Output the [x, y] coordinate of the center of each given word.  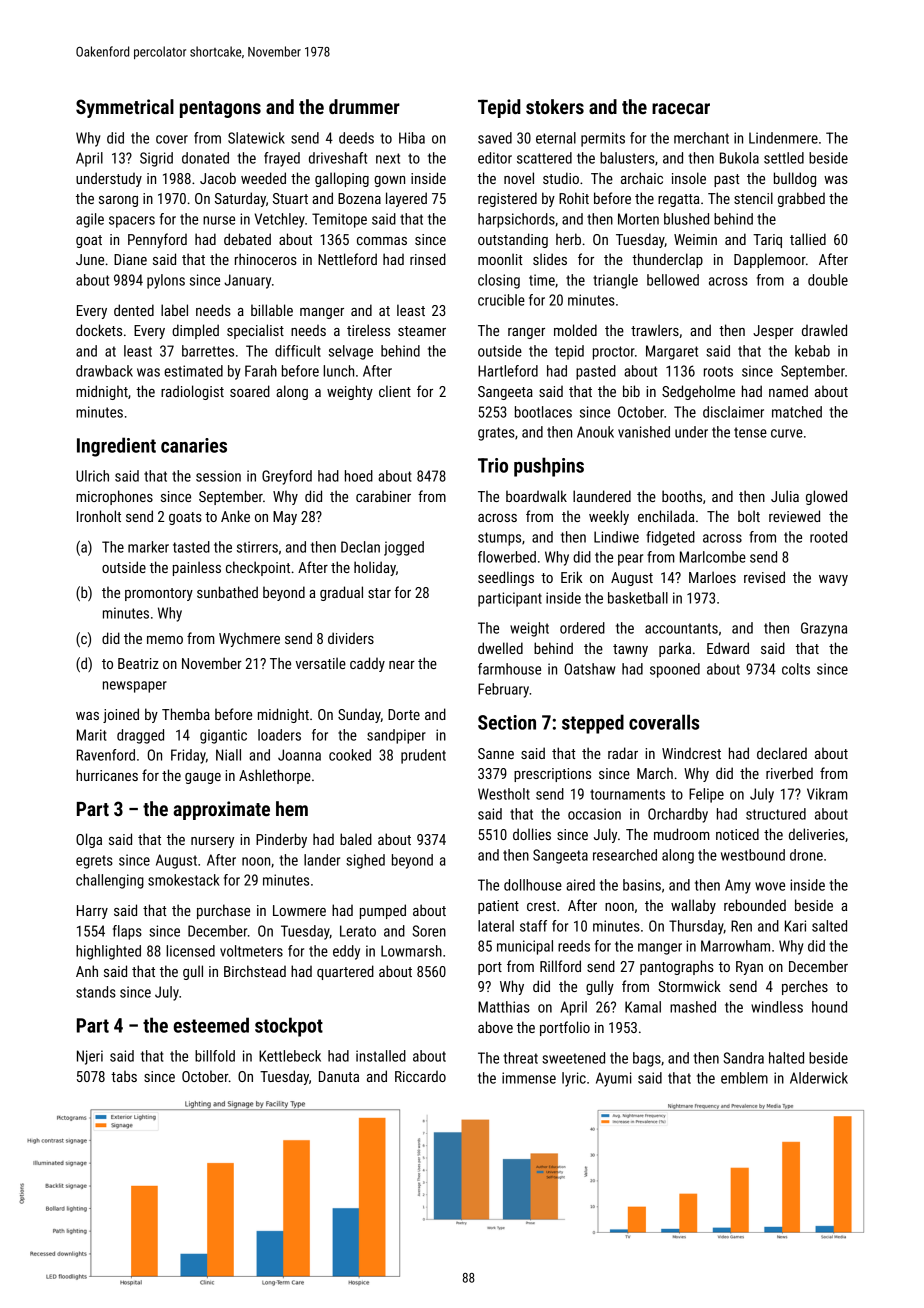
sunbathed [227, 592]
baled [356, 839]
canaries [194, 445]
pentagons [220, 109]
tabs [124, 1076]
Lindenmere [783, 138]
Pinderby [281, 840]
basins [642, 885]
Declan [360, 547]
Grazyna [824, 629]
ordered [582, 628]
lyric [574, 1079]
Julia [785, 496]
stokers [555, 106]
